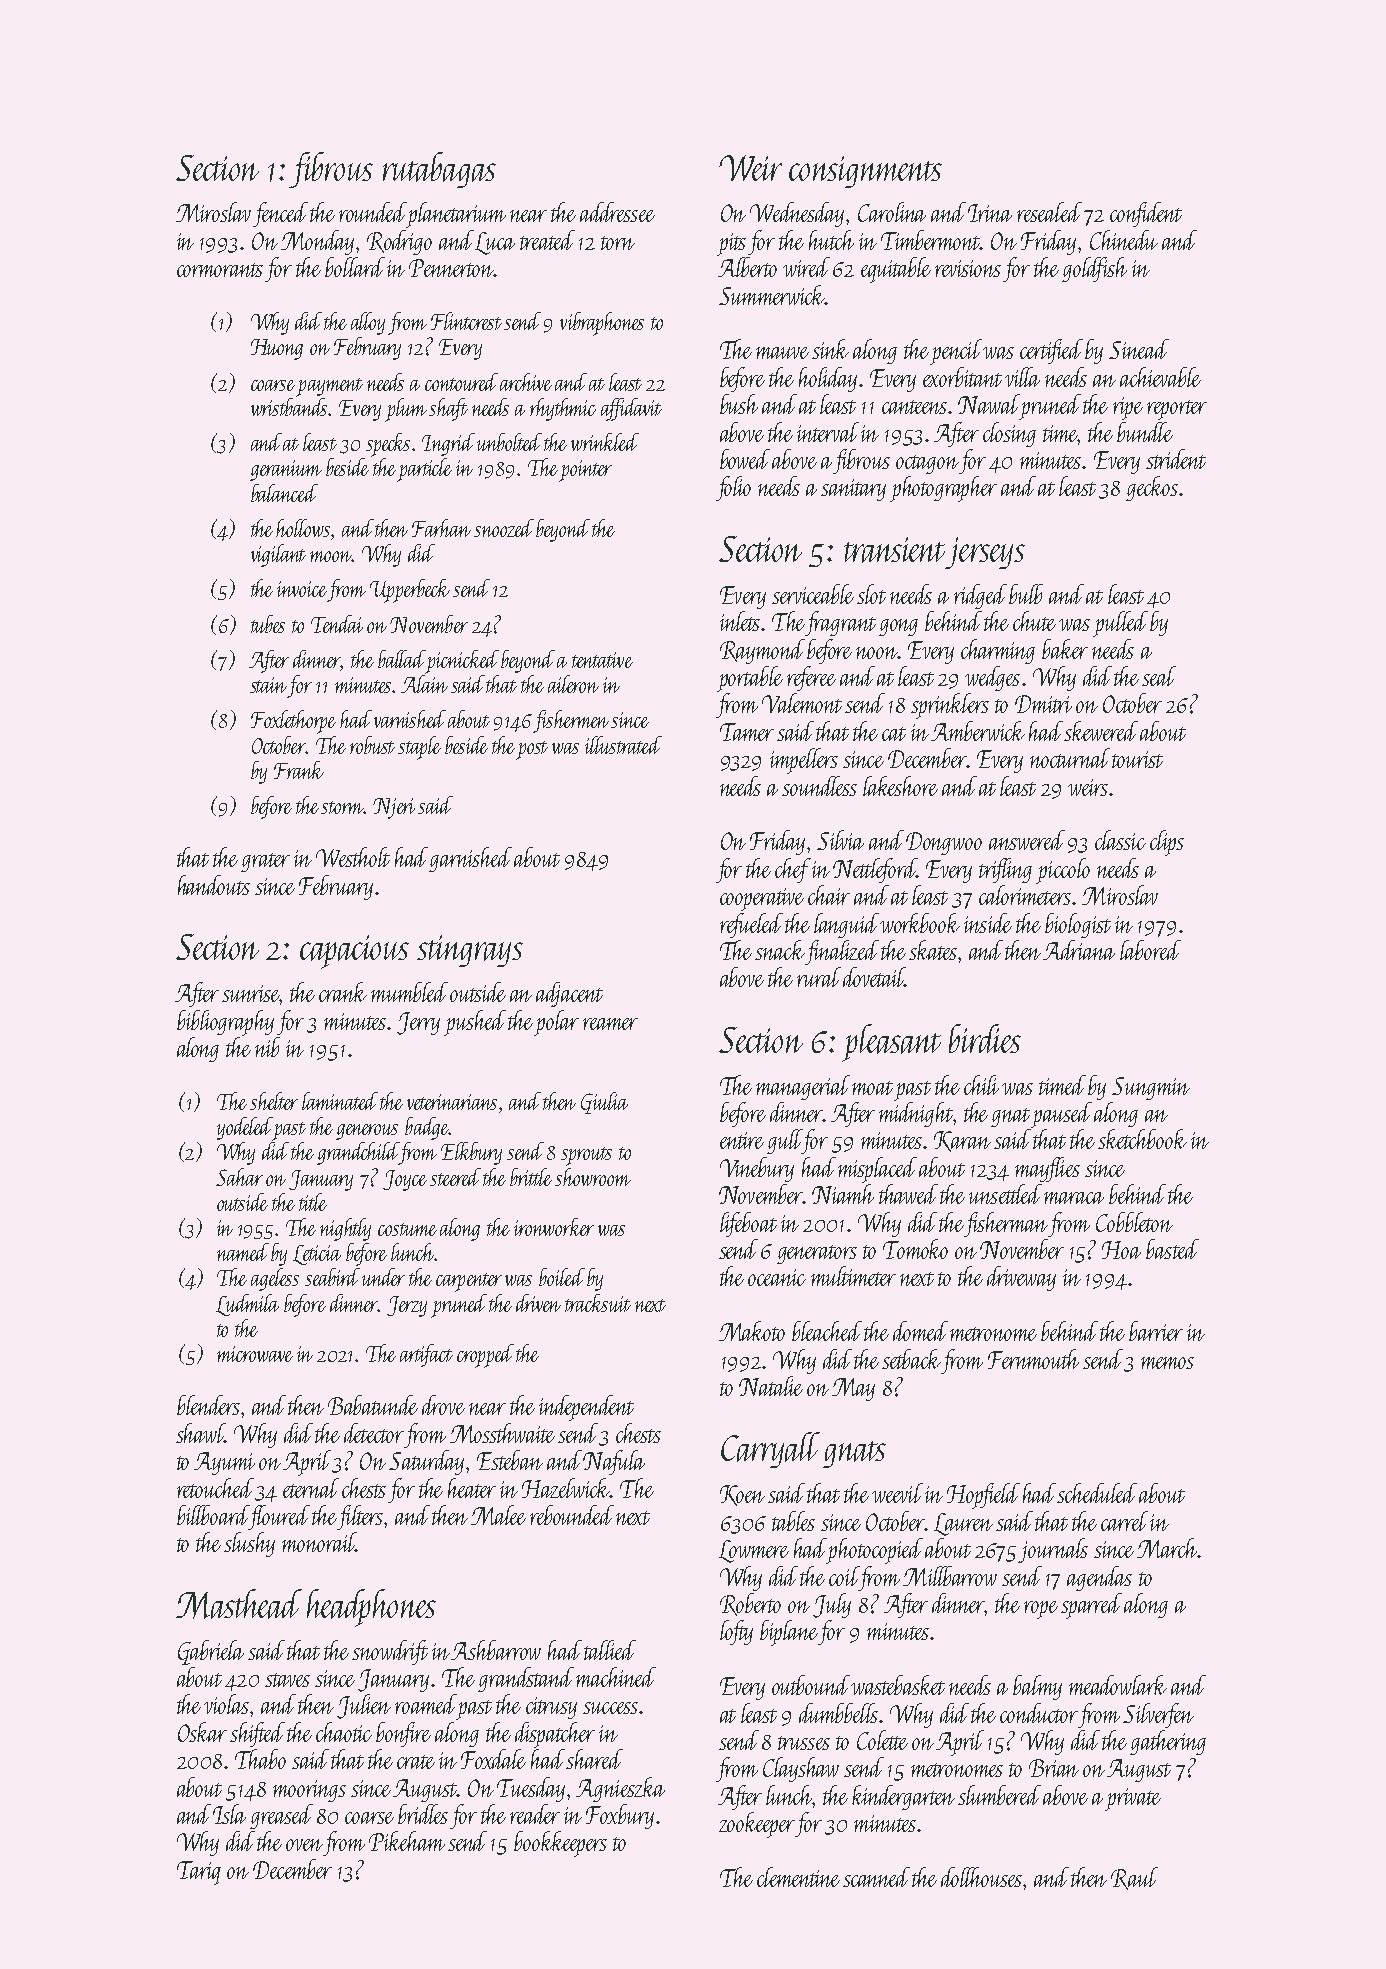 The width and height of the image is (1386, 1969). Describe the element at coordinates (373, 1405) in the image. I see `Babatunde` at that location.
